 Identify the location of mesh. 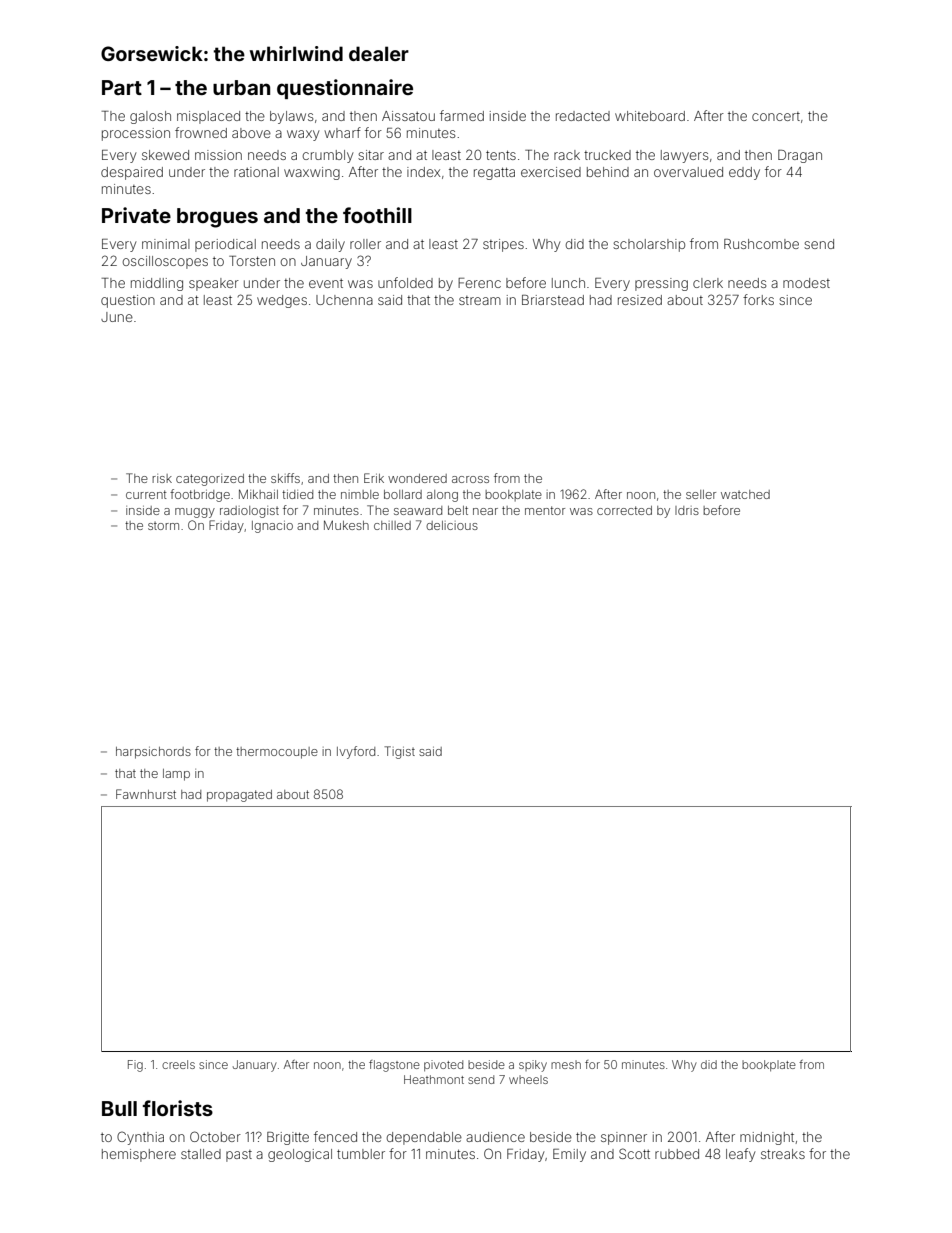
(566, 1064).
